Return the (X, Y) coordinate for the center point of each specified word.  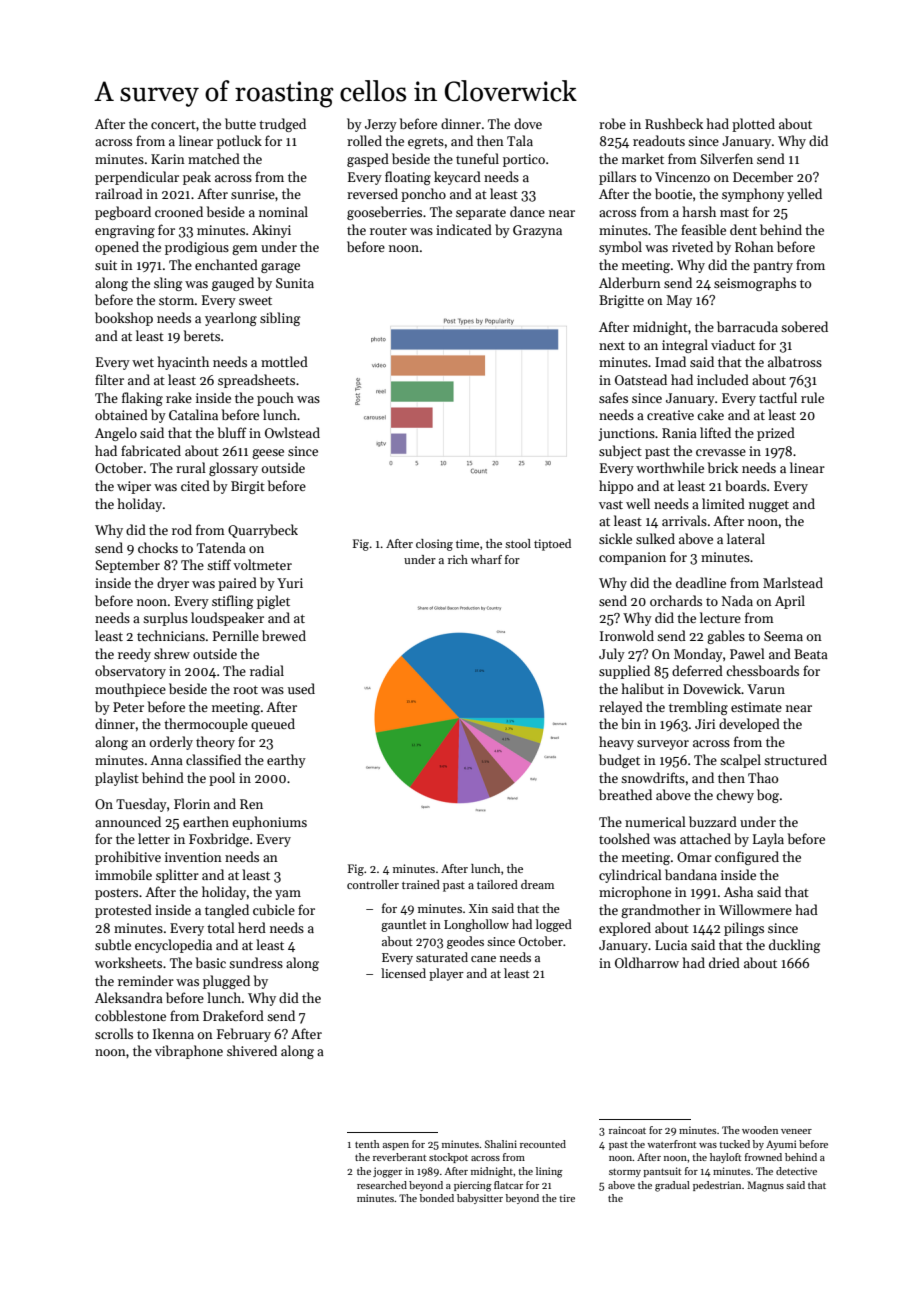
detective (796, 1171)
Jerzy (381, 125)
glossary (233, 469)
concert (173, 125)
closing (434, 545)
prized (776, 434)
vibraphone (189, 1052)
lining (549, 1172)
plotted (753, 125)
